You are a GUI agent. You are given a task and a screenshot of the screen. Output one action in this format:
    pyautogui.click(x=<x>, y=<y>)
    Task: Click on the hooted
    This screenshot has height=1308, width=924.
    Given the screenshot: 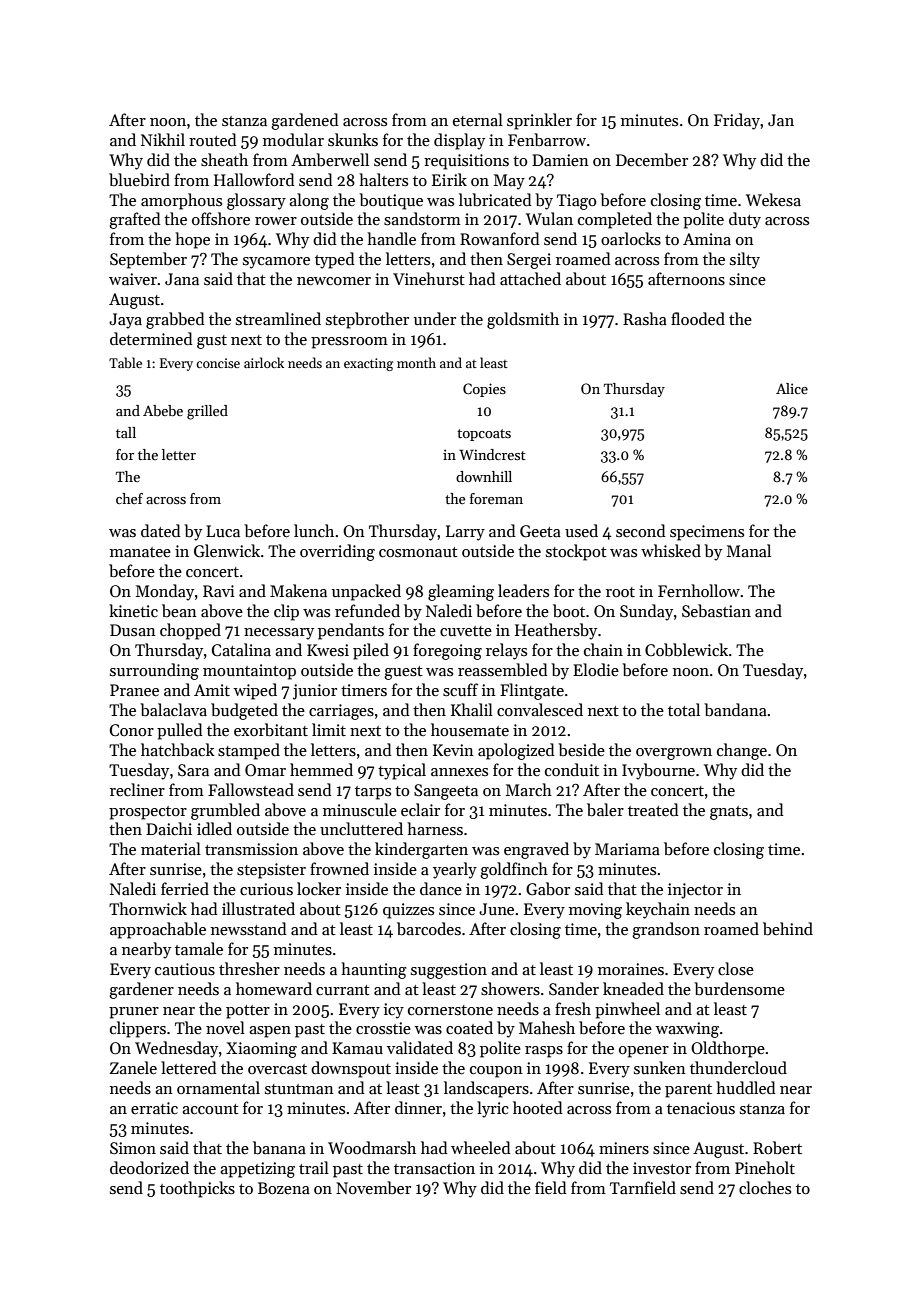 What is the action you would take?
    pyautogui.click(x=538, y=1107)
